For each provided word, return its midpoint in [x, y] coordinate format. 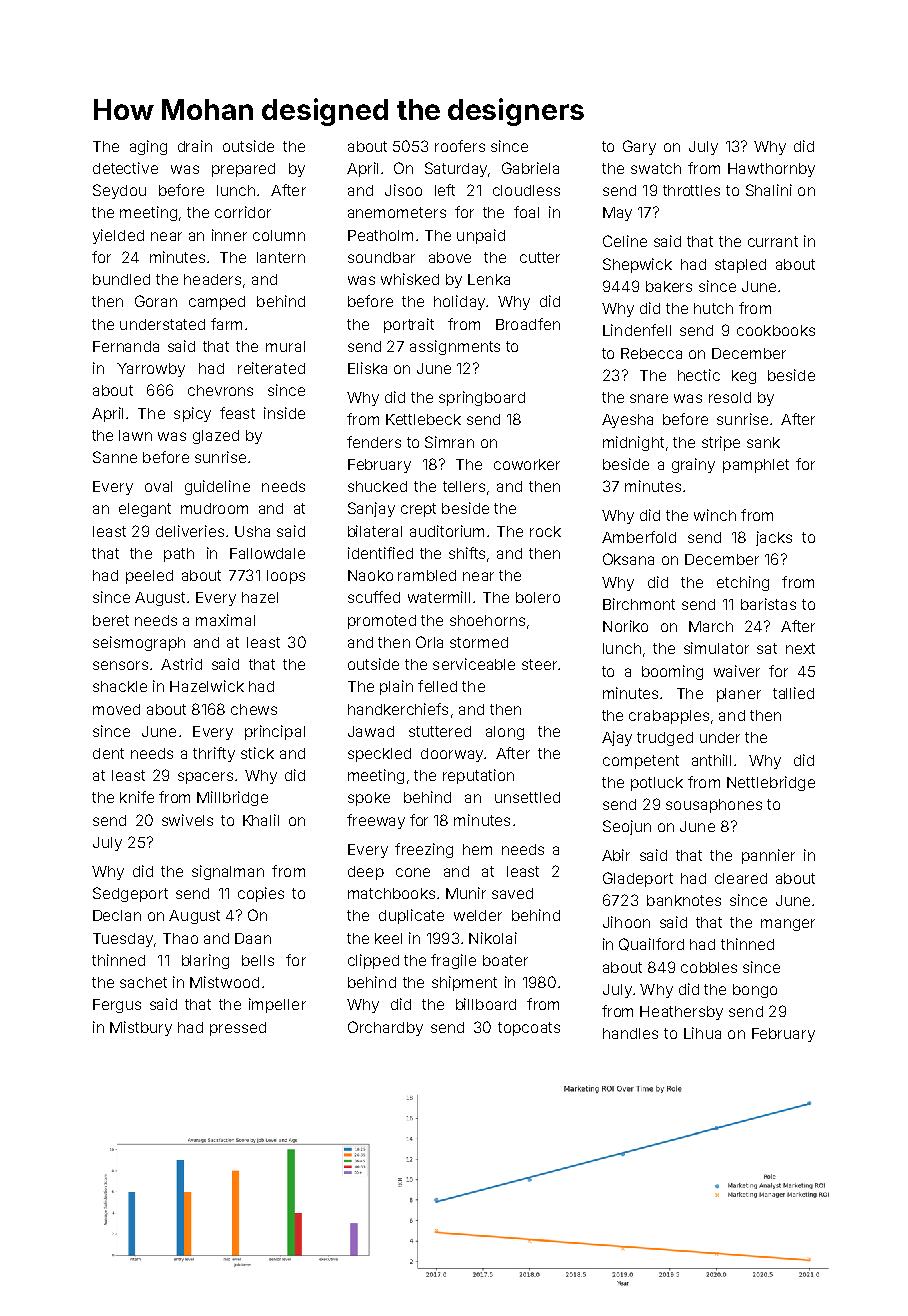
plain [396, 687]
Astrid [181, 664]
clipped [373, 961]
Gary [639, 147]
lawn [135, 435]
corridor [243, 212]
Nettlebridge [771, 783]
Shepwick [637, 265]
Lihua [702, 1033]
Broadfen [528, 324]
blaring [205, 961]
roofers [460, 146]
